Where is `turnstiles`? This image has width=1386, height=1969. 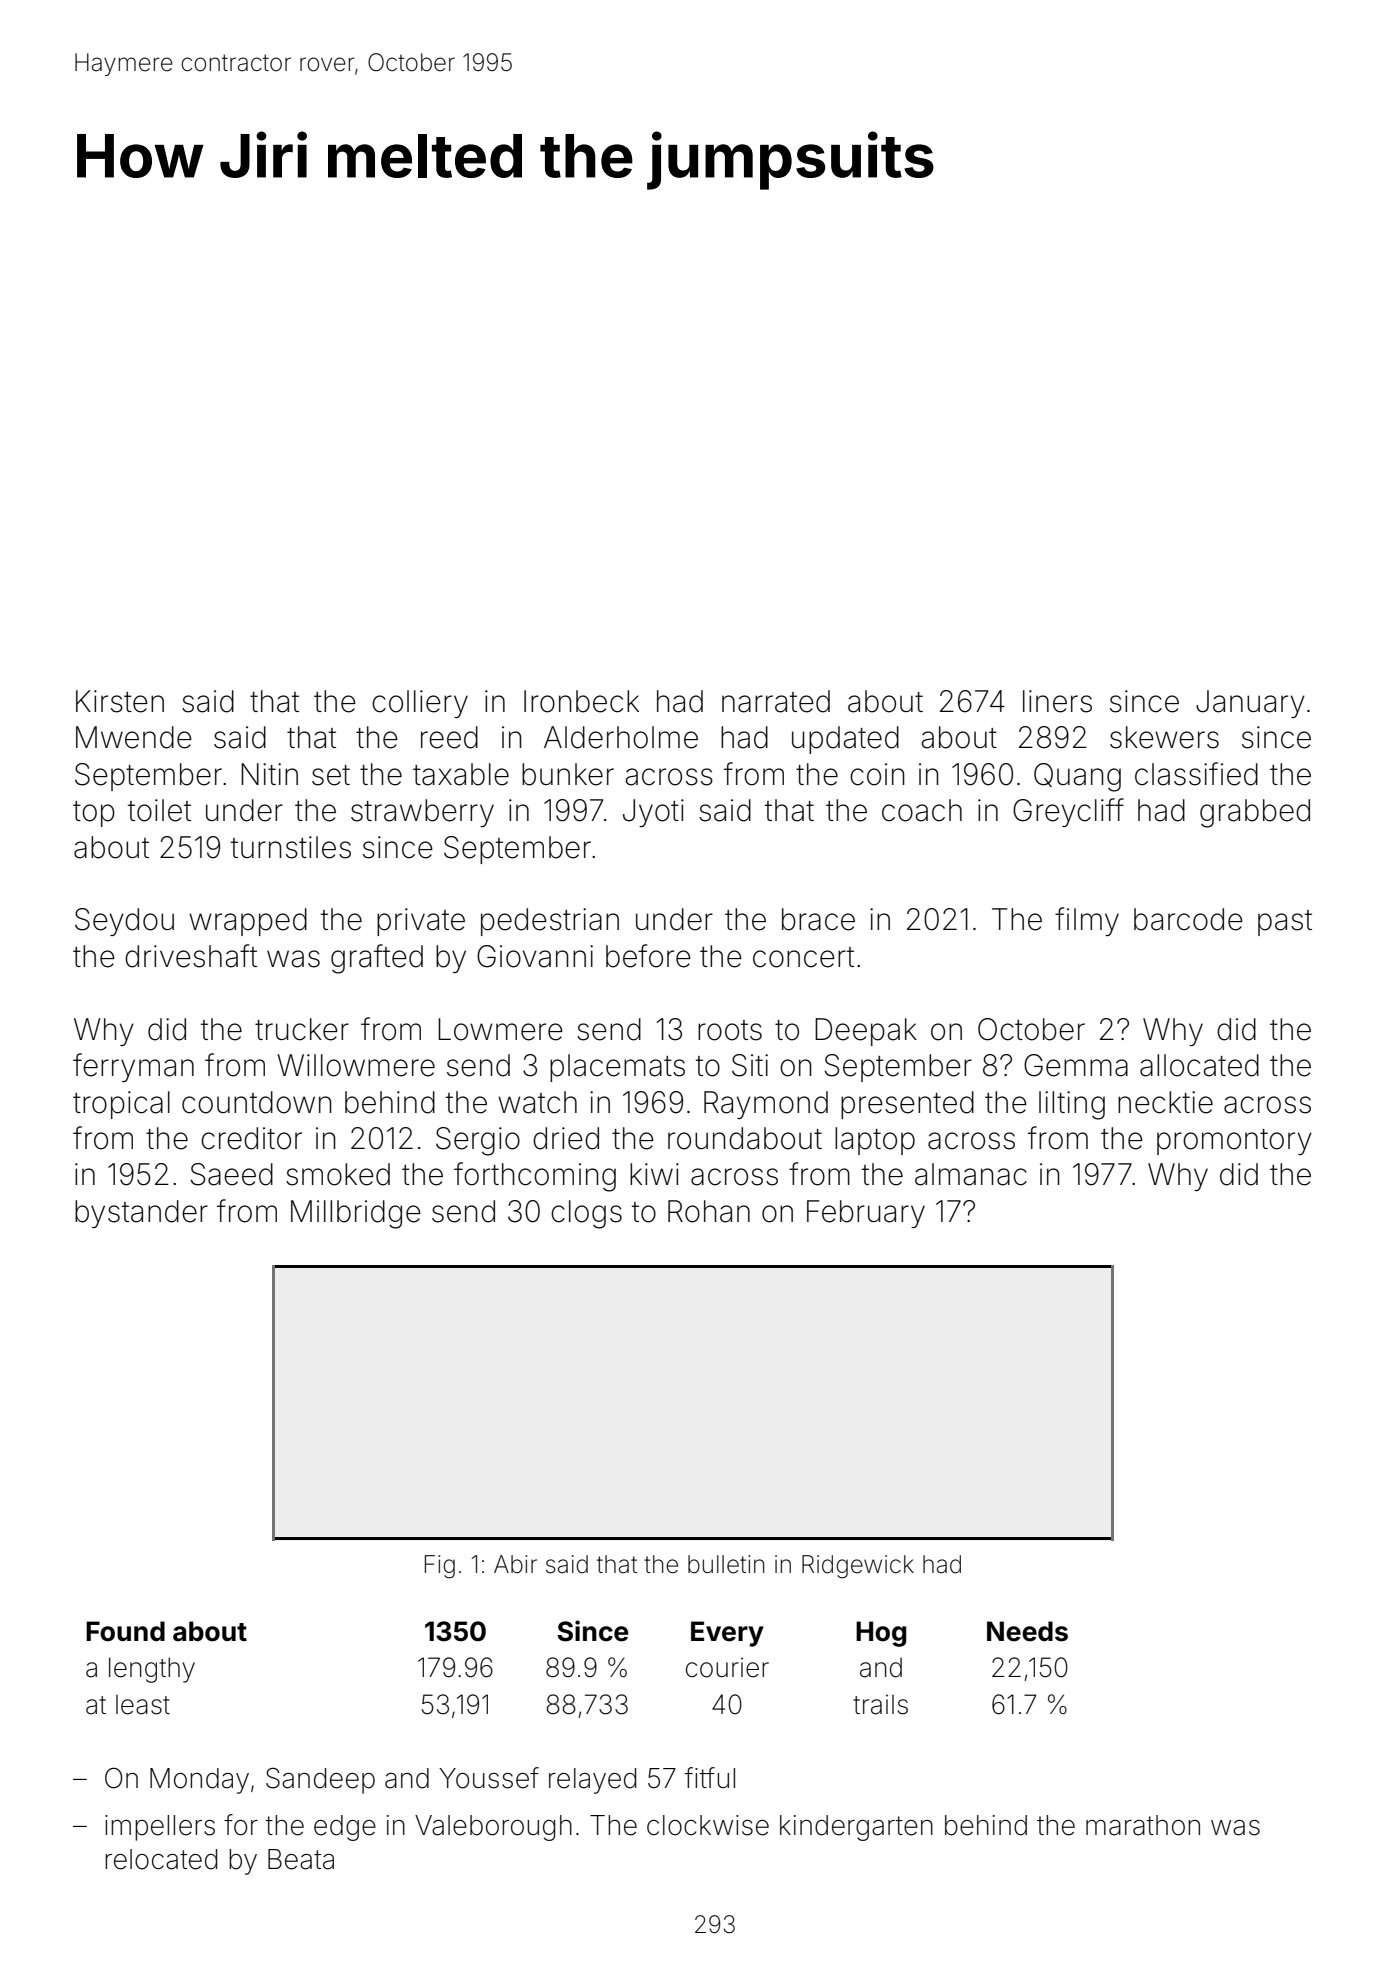 turnstiles is located at coordinates (291, 847).
